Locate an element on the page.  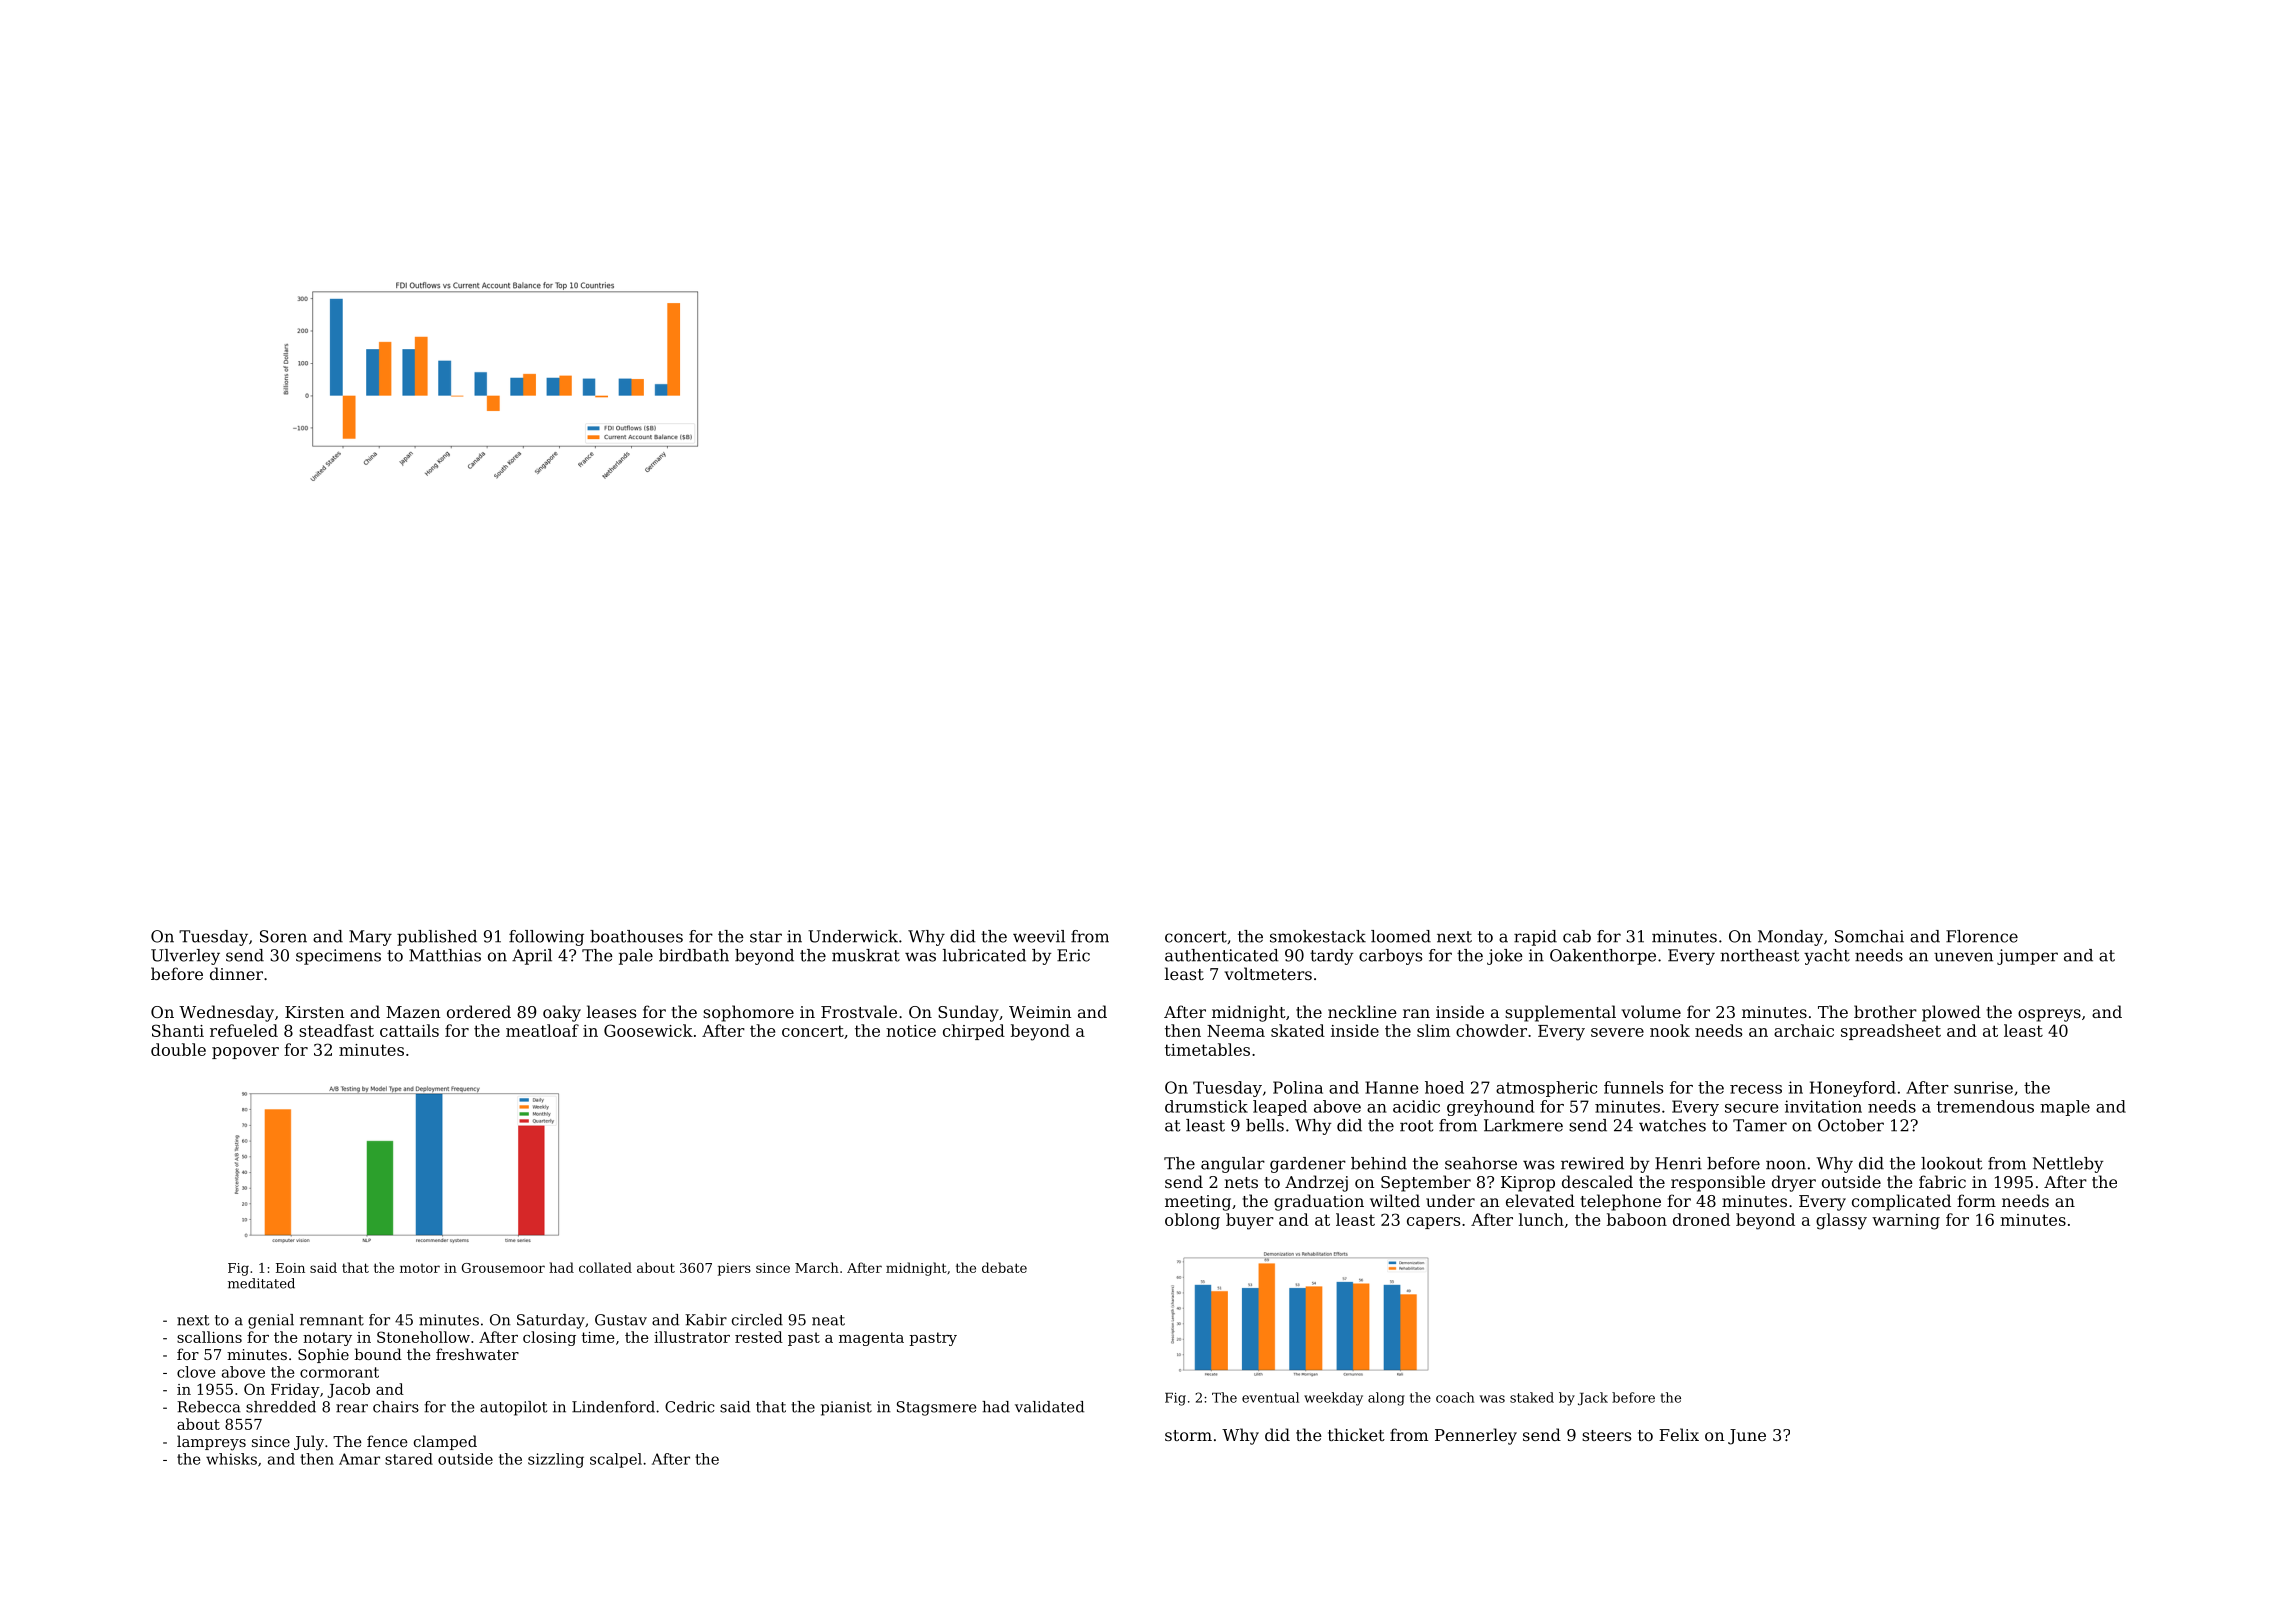
debate is located at coordinates (1004, 1267).
